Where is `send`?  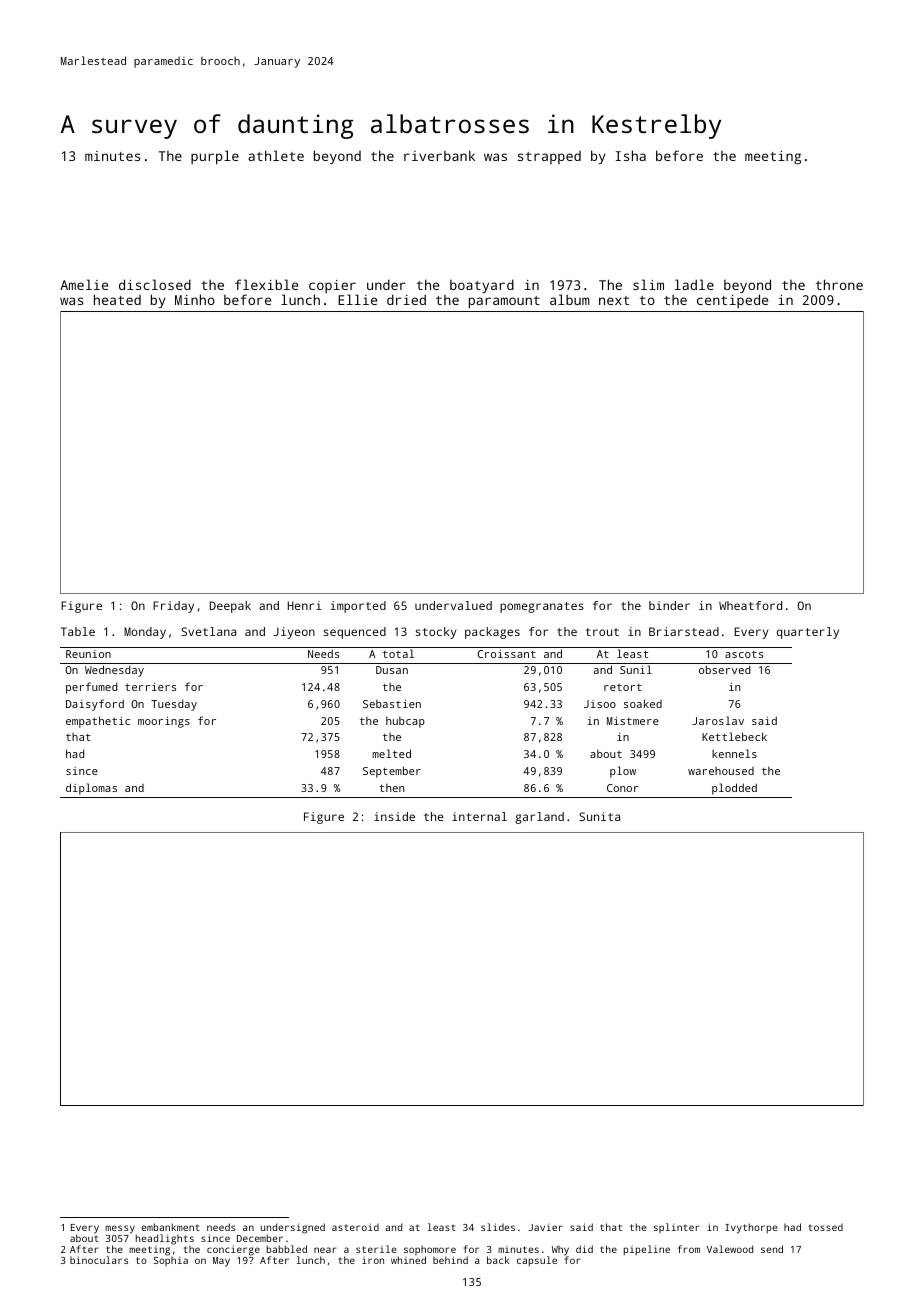 send is located at coordinates (772, 1249).
